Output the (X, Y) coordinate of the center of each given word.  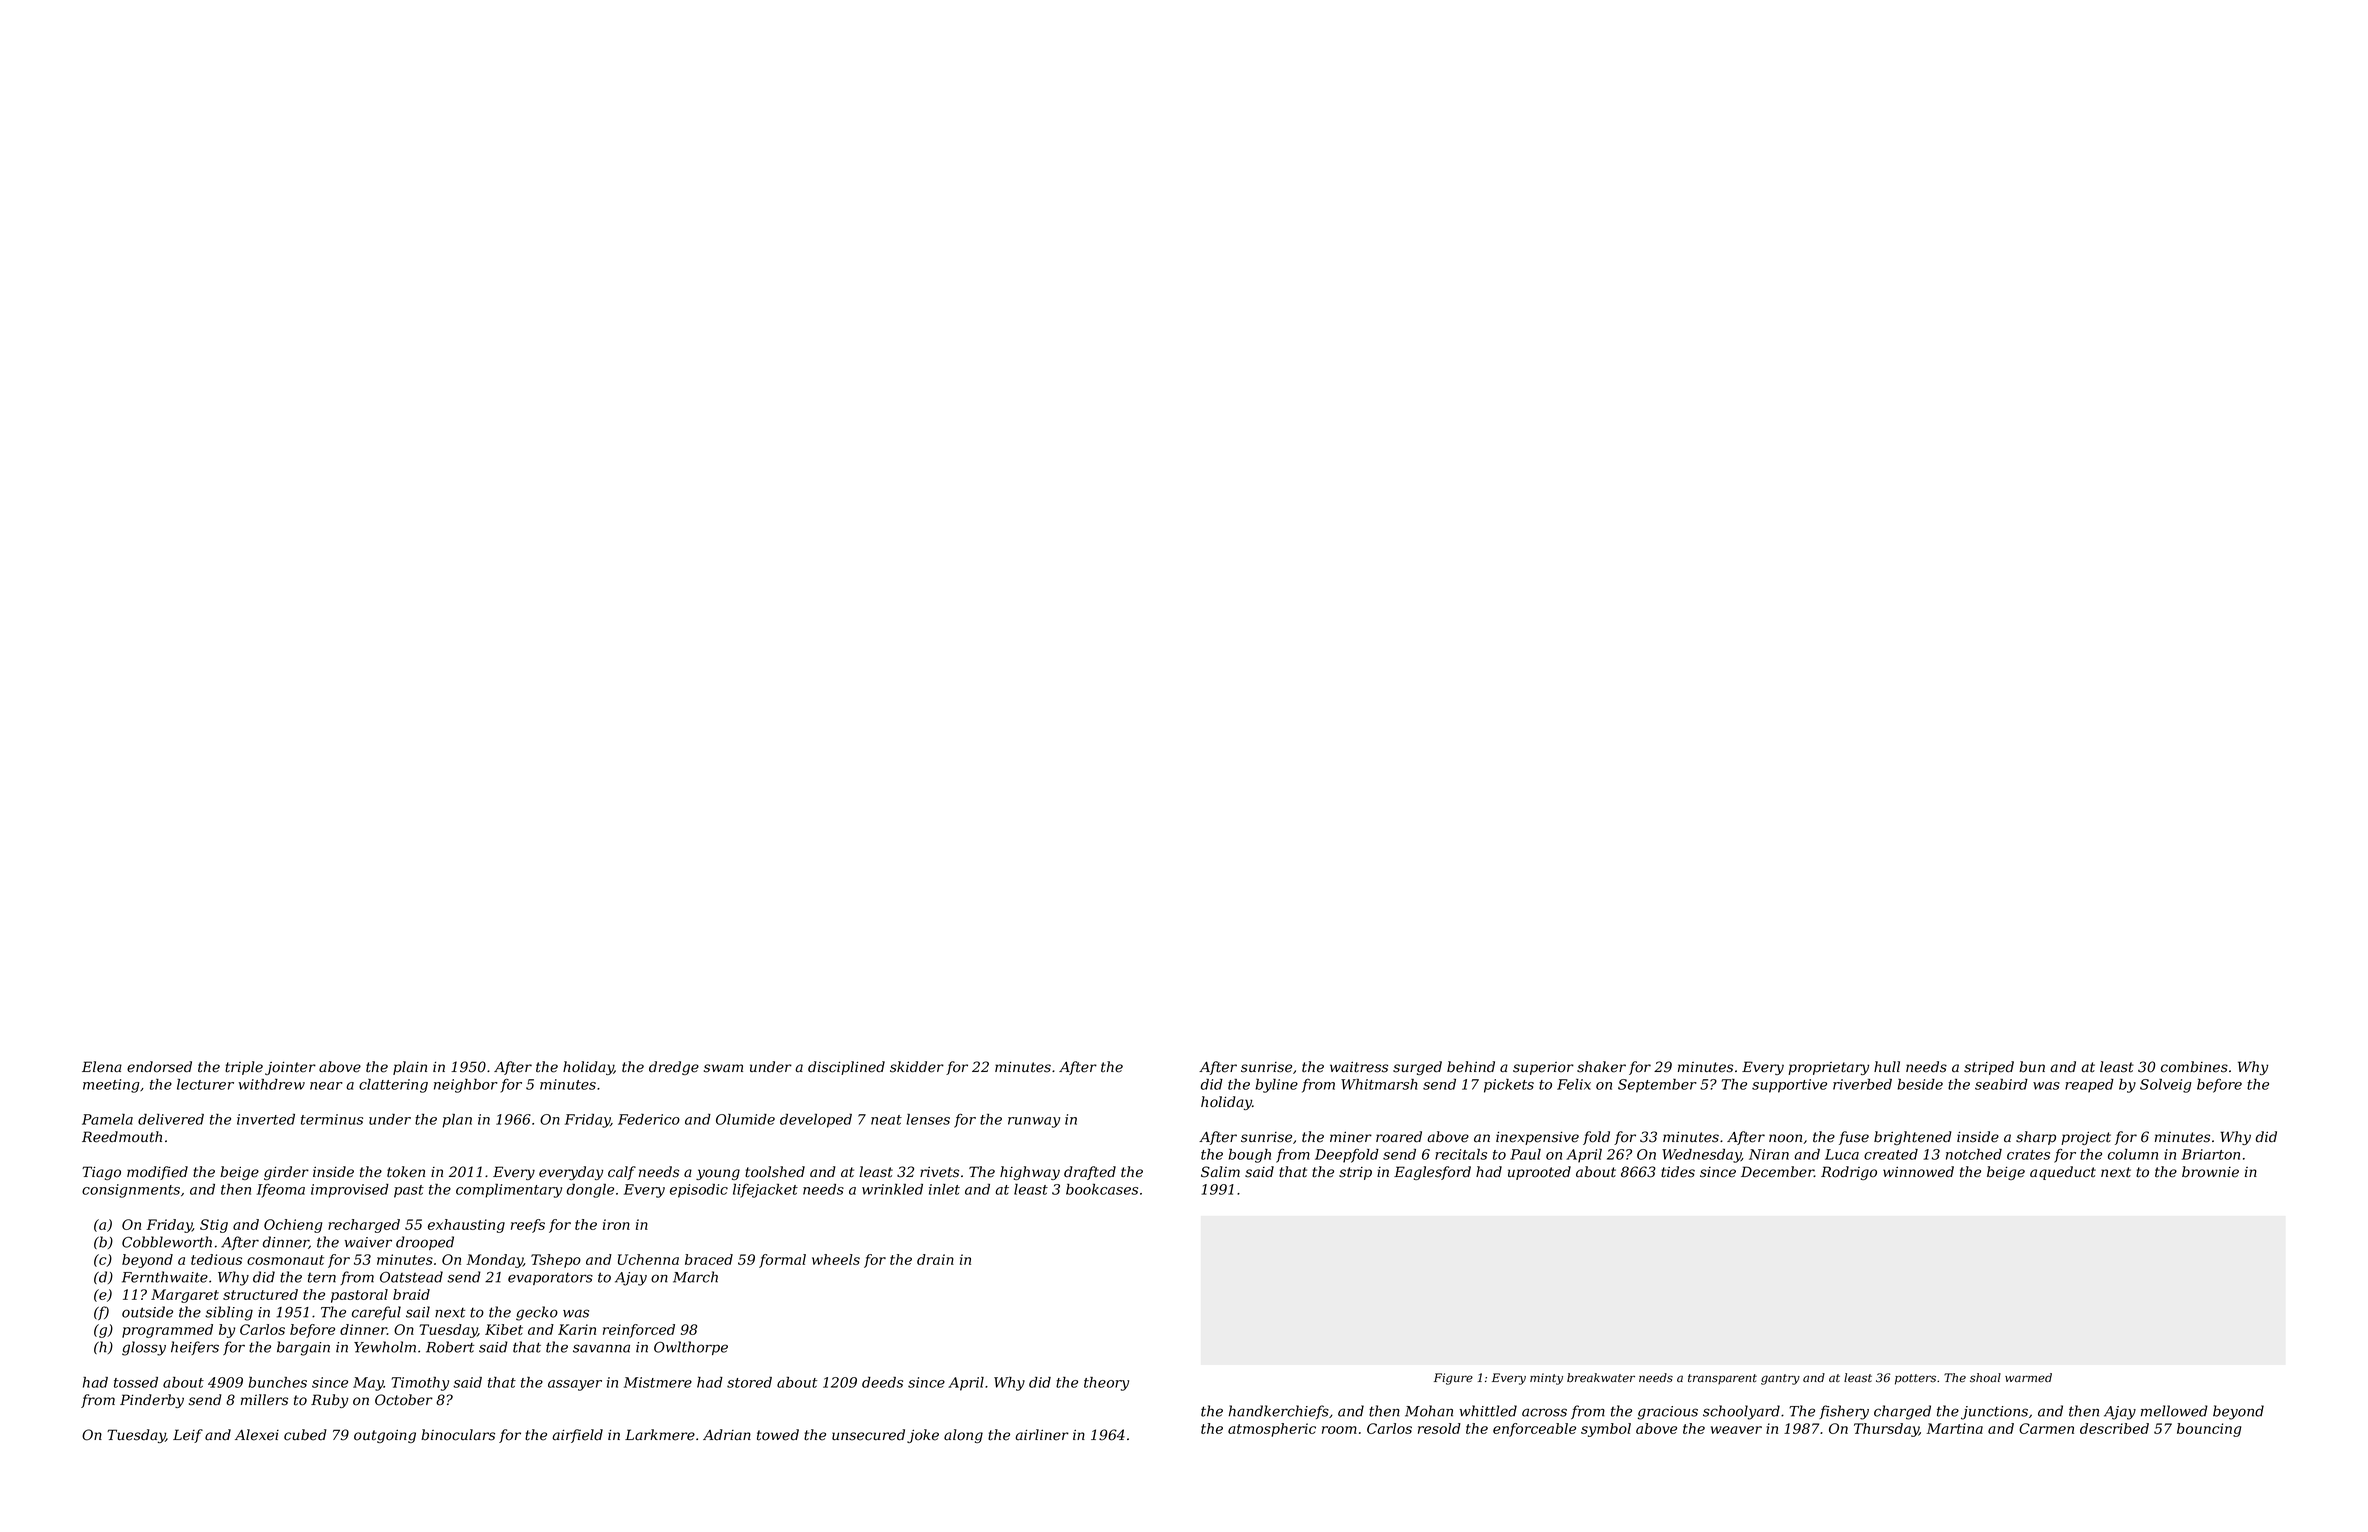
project (2086, 1138)
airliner (1042, 1435)
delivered (171, 1119)
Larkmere (660, 1435)
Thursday (1886, 1430)
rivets (939, 1172)
